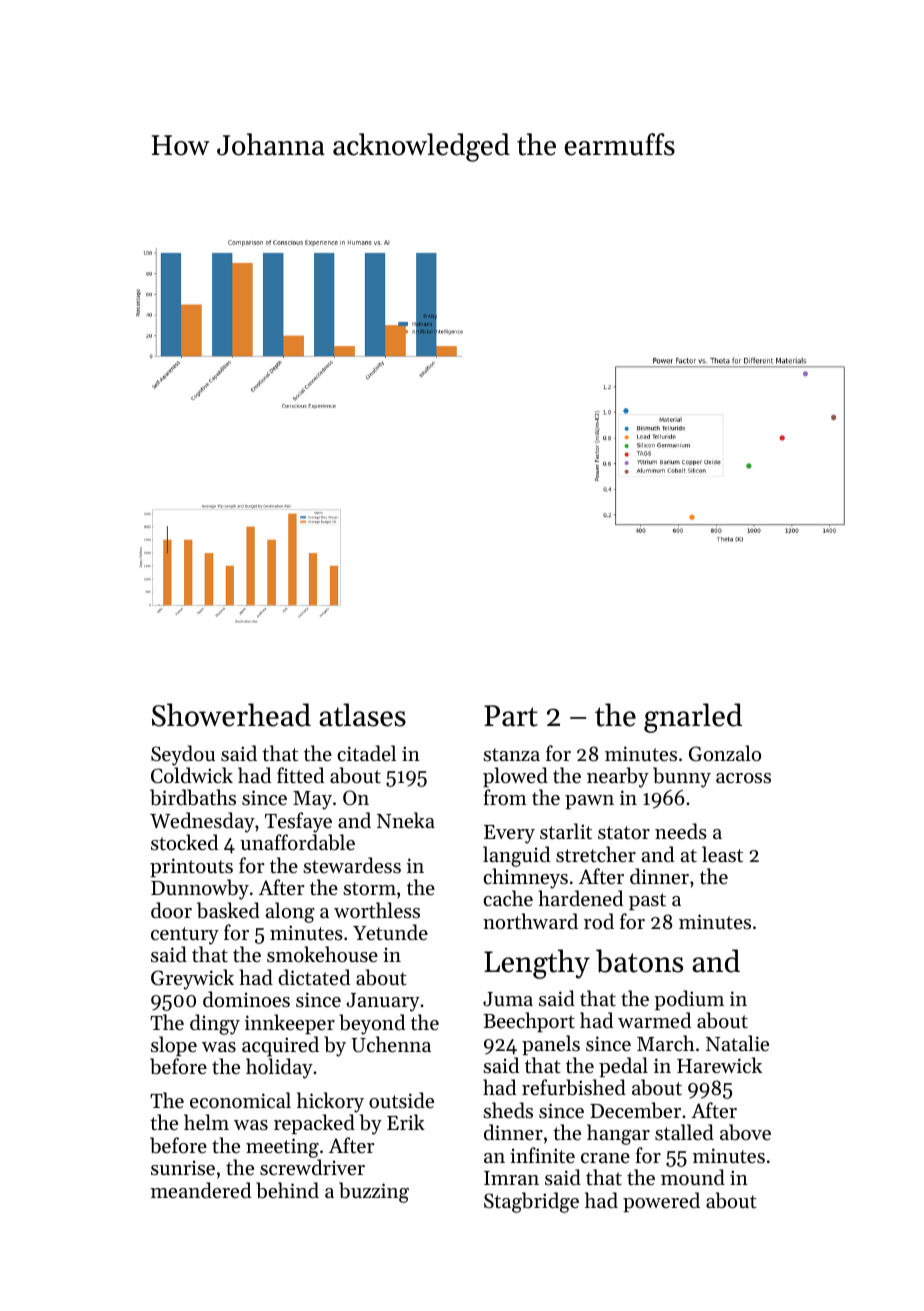  I want to click on Greywick, so click(192, 979).
